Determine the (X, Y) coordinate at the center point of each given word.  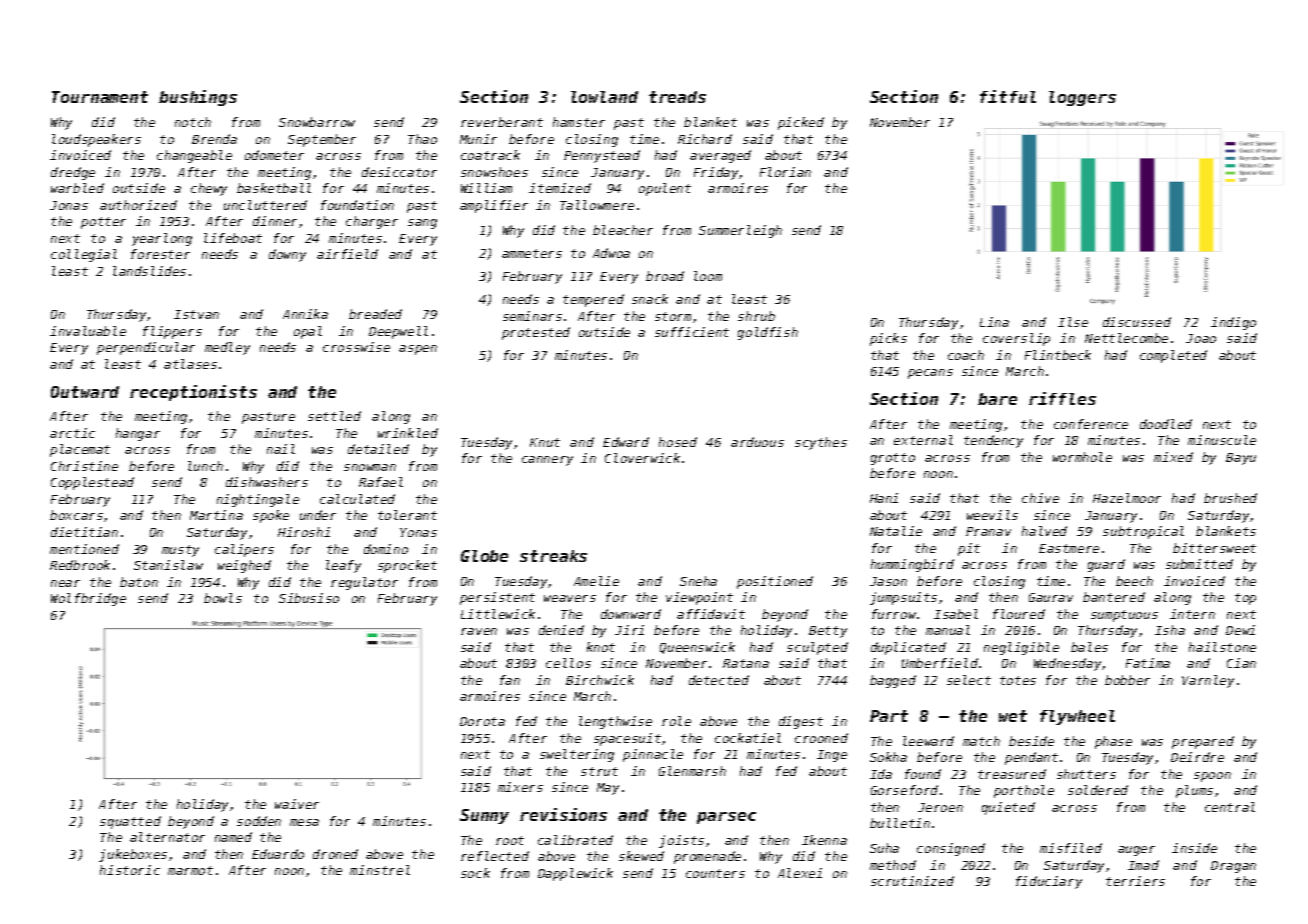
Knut (545, 442)
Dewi (1240, 630)
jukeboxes (133, 855)
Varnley (1208, 681)
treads (677, 97)
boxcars (76, 515)
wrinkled (408, 433)
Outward (85, 392)
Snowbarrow (317, 122)
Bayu (1241, 459)
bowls (223, 598)
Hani (884, 498)
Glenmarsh (692, 771)
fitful (1008, 96)
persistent (497, 598)
